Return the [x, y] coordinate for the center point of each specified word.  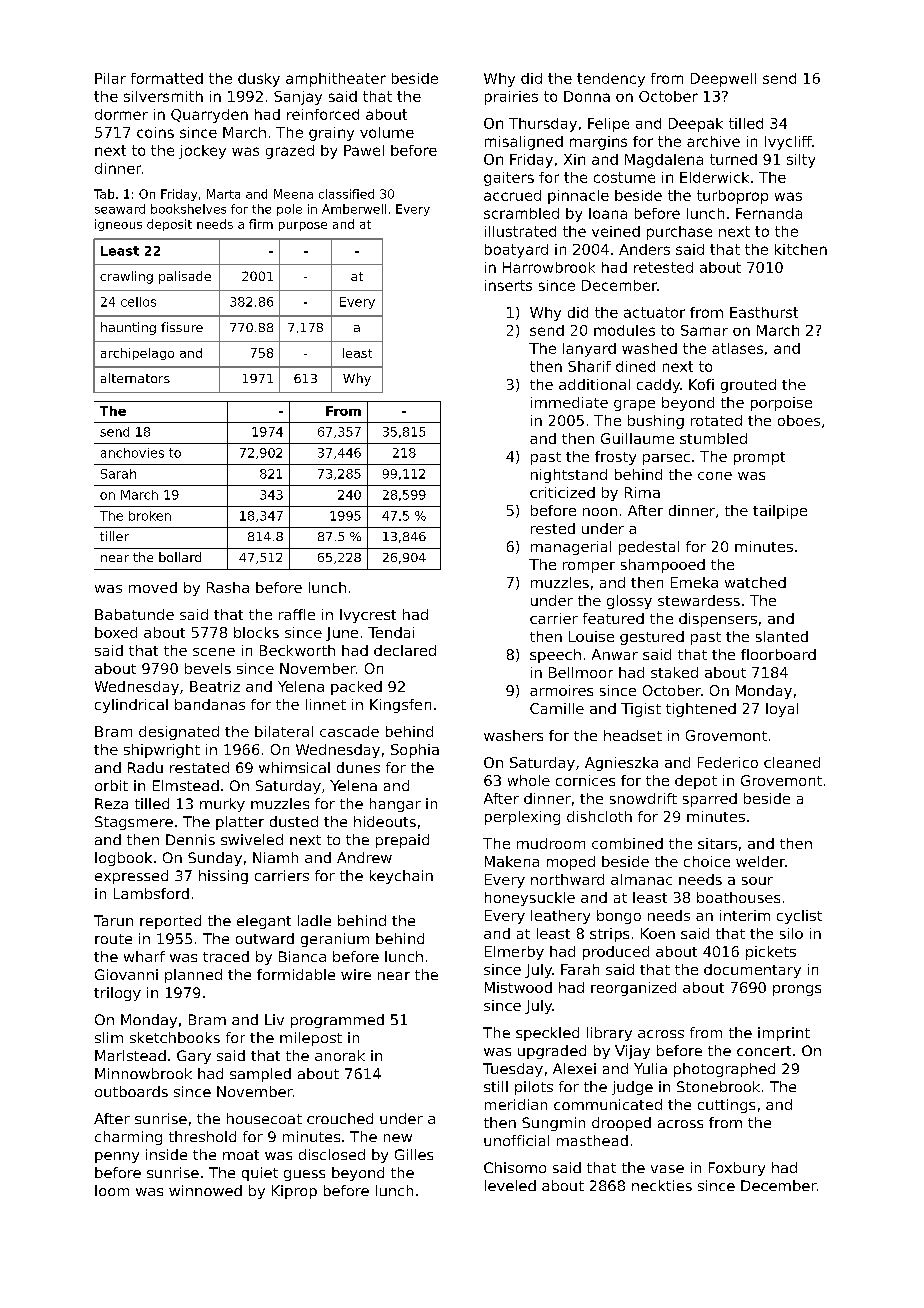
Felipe [608, 125]
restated [199, 767]
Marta [223, 194]
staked [674, 672]
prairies [511, 98]
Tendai [391, 632]
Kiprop [294, 1192]
